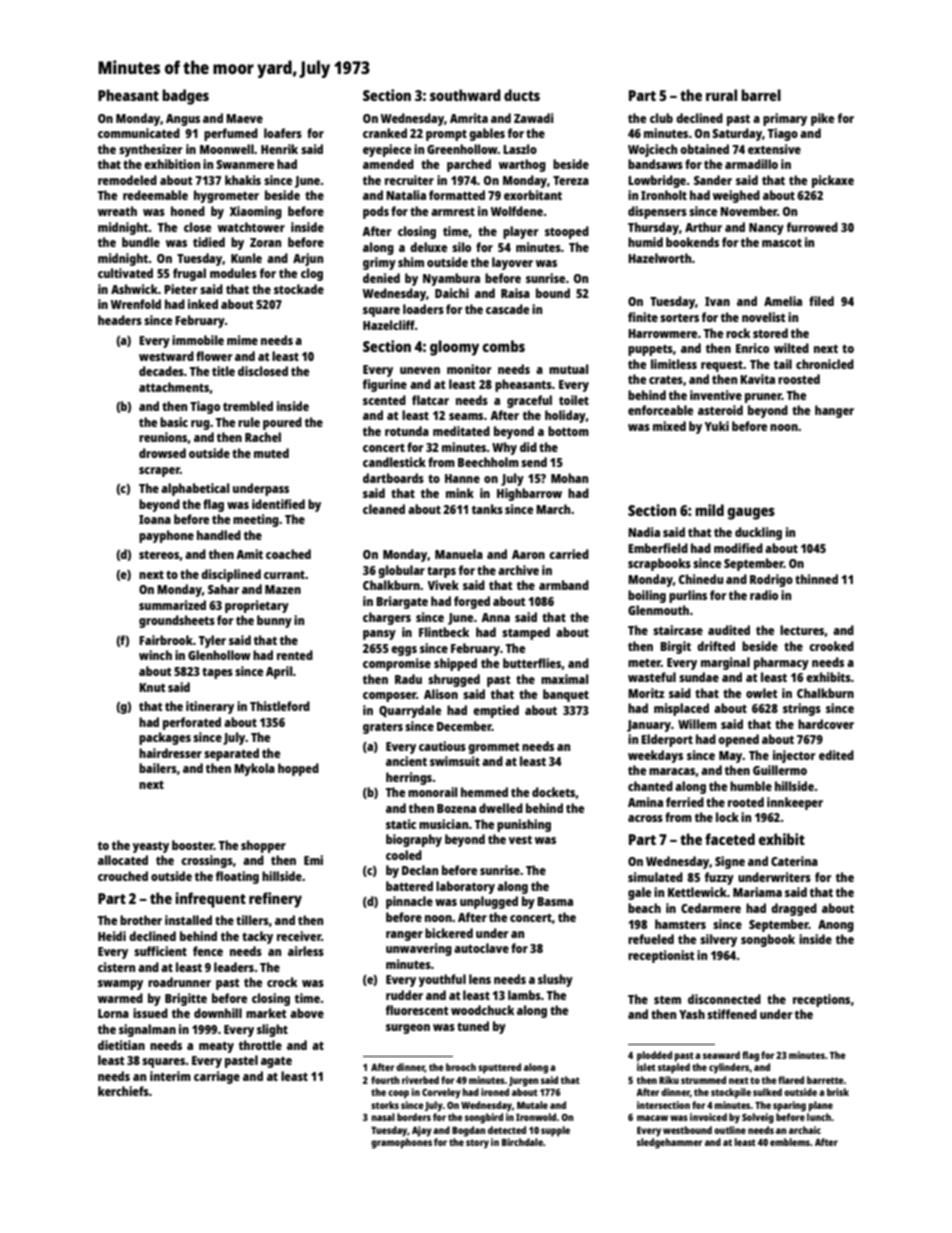 The width and height of the screenshot is (952, 1233). What do you see at coordinates (520, 839) in the screenshot?
I see `vest` at bounding box center [520, 839].
